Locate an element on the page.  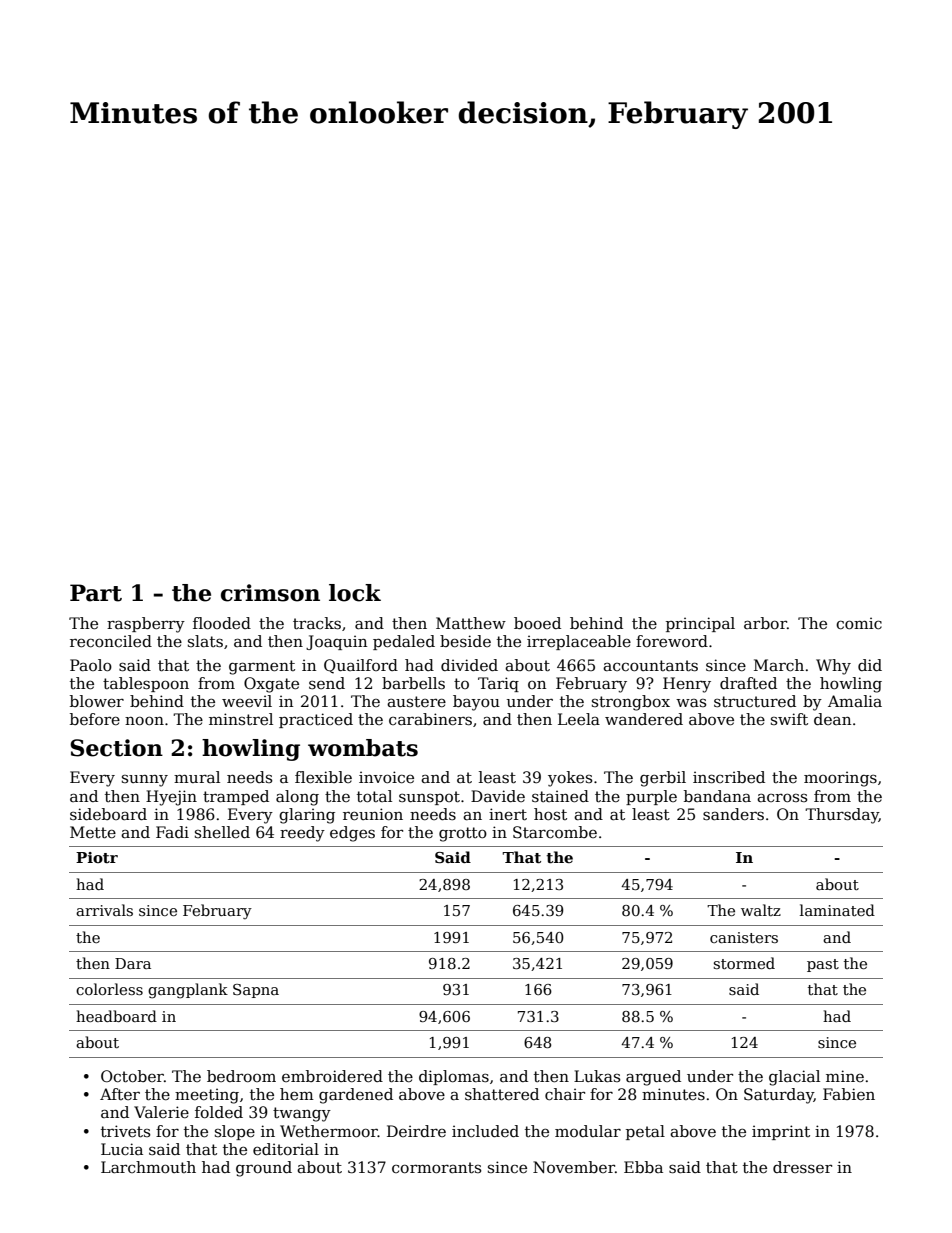
stormed is located at coordinates (744, 963).
